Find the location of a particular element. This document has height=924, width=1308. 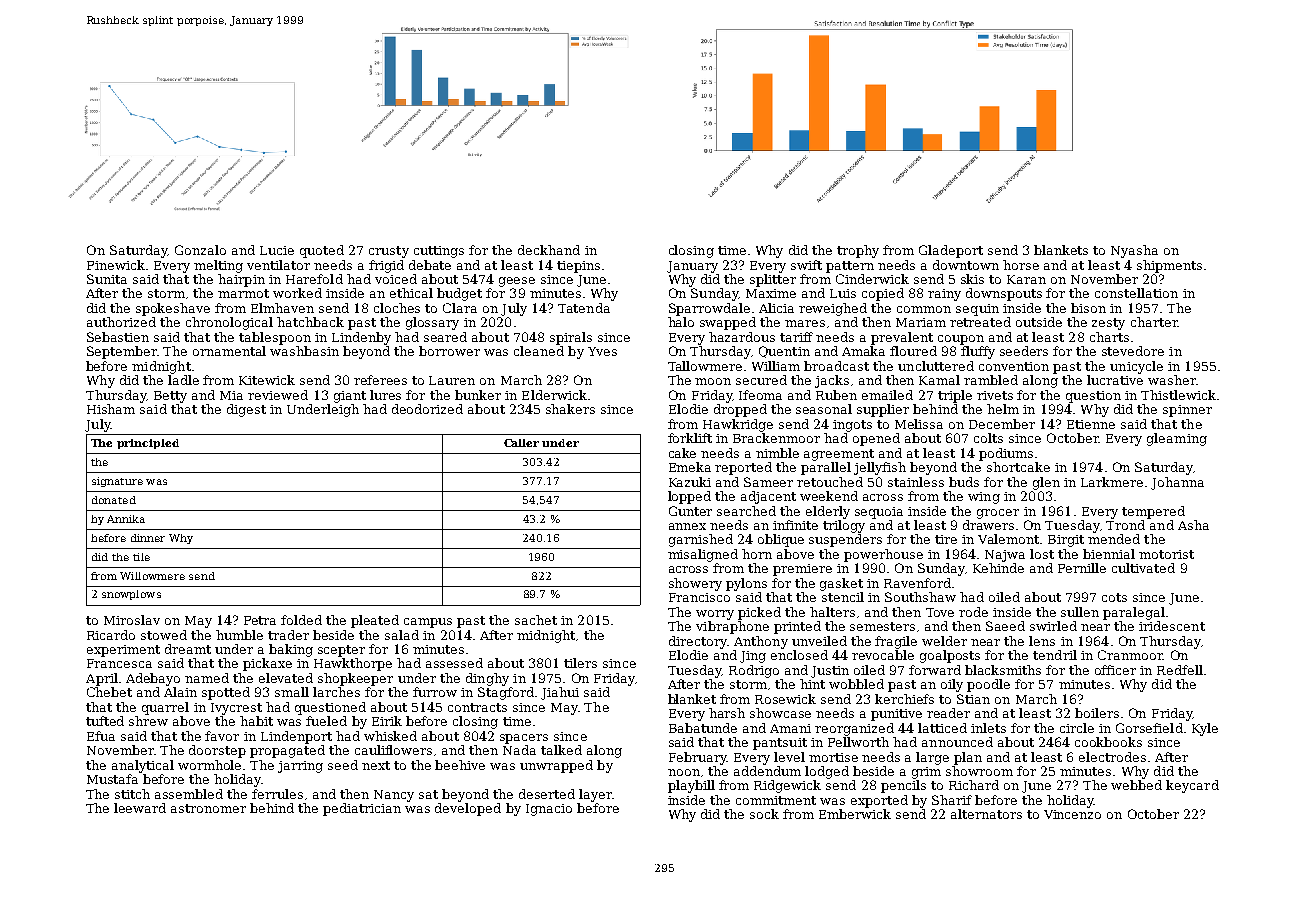

sock is located at coordinates (764, 814).
